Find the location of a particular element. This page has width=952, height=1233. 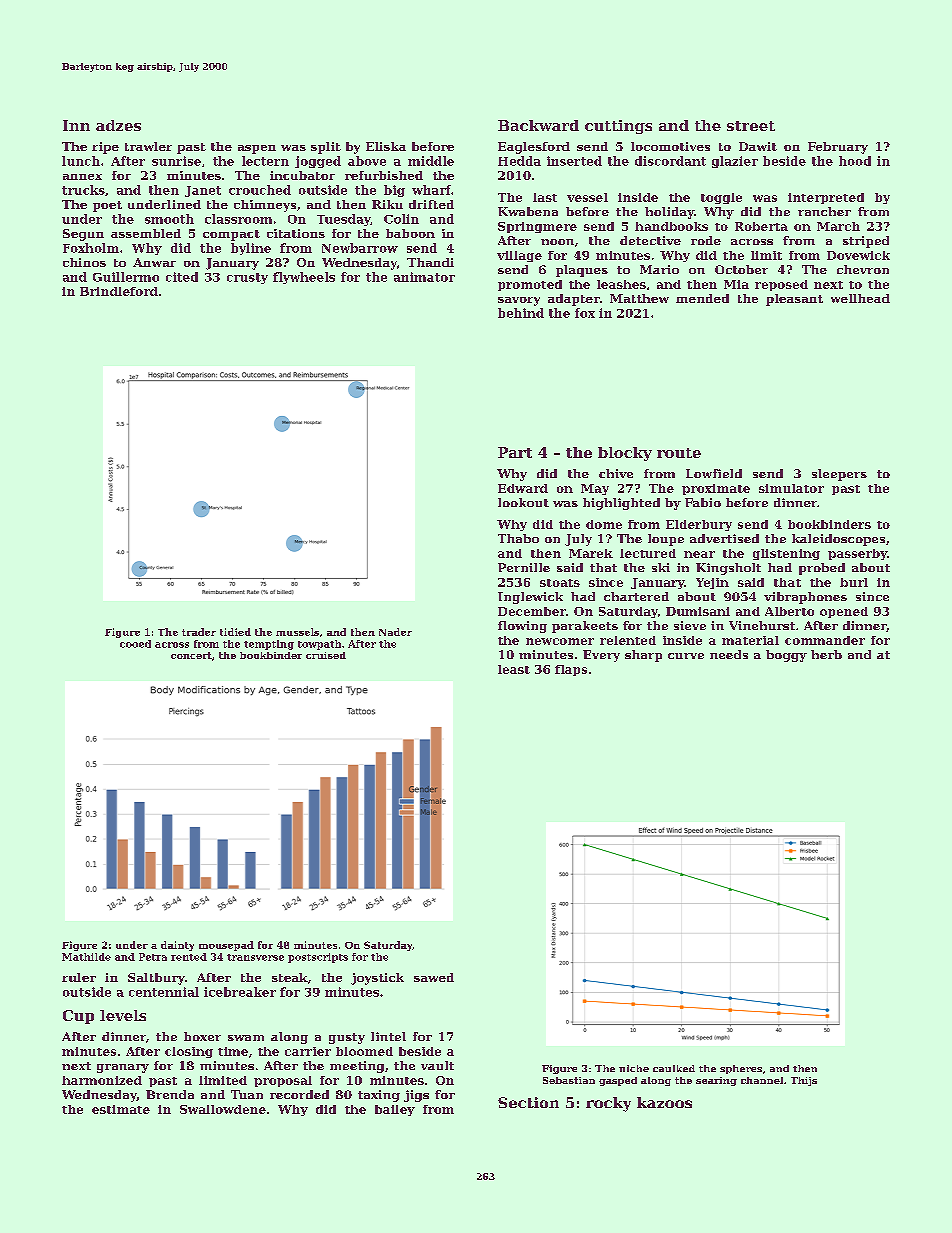

trawler is located at coordinates (148, 146).
